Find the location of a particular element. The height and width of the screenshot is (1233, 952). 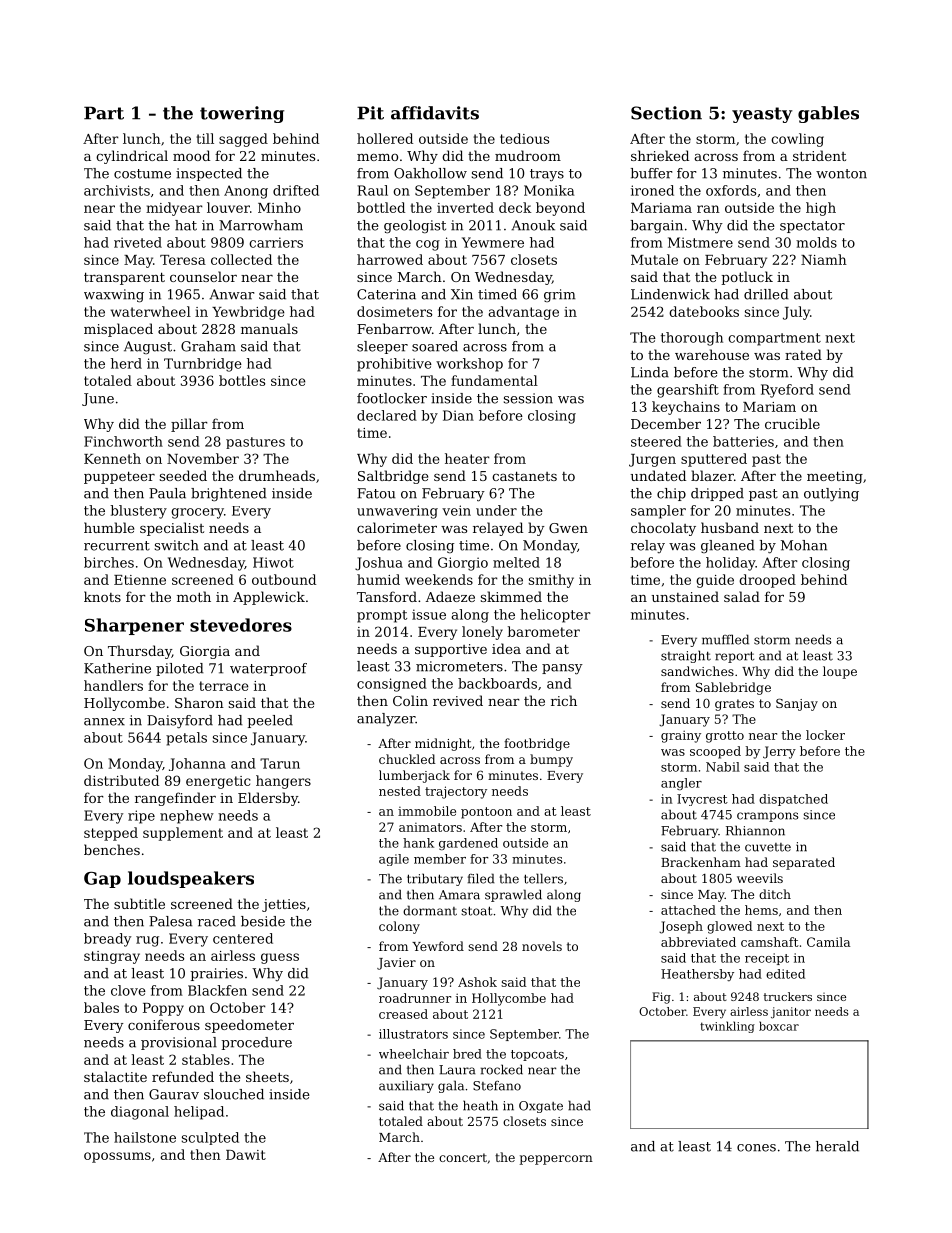

unstained is located at coordinates (685, 596).
